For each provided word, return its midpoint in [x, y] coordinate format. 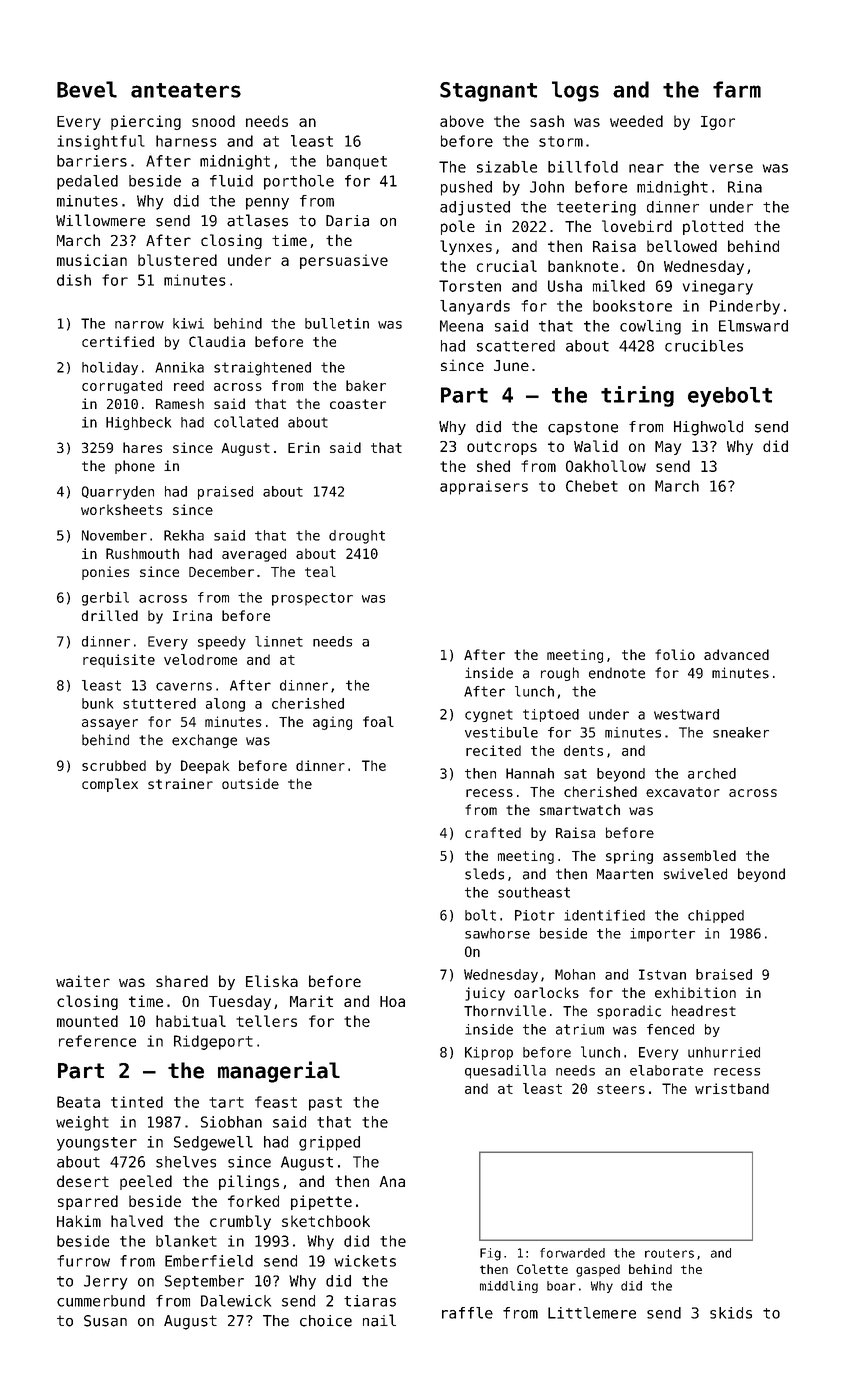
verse [731, 168]
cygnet [489, 715]
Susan [105, 1321]
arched [712, 773]
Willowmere [100, 220]
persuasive [344, 261]
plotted [713, 227]
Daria [347, 221]
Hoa [392, 1001]
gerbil [105, 599]
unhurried [724, 1052]
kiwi [188, 323]
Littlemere [592, 1313]
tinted [137, 1102]
